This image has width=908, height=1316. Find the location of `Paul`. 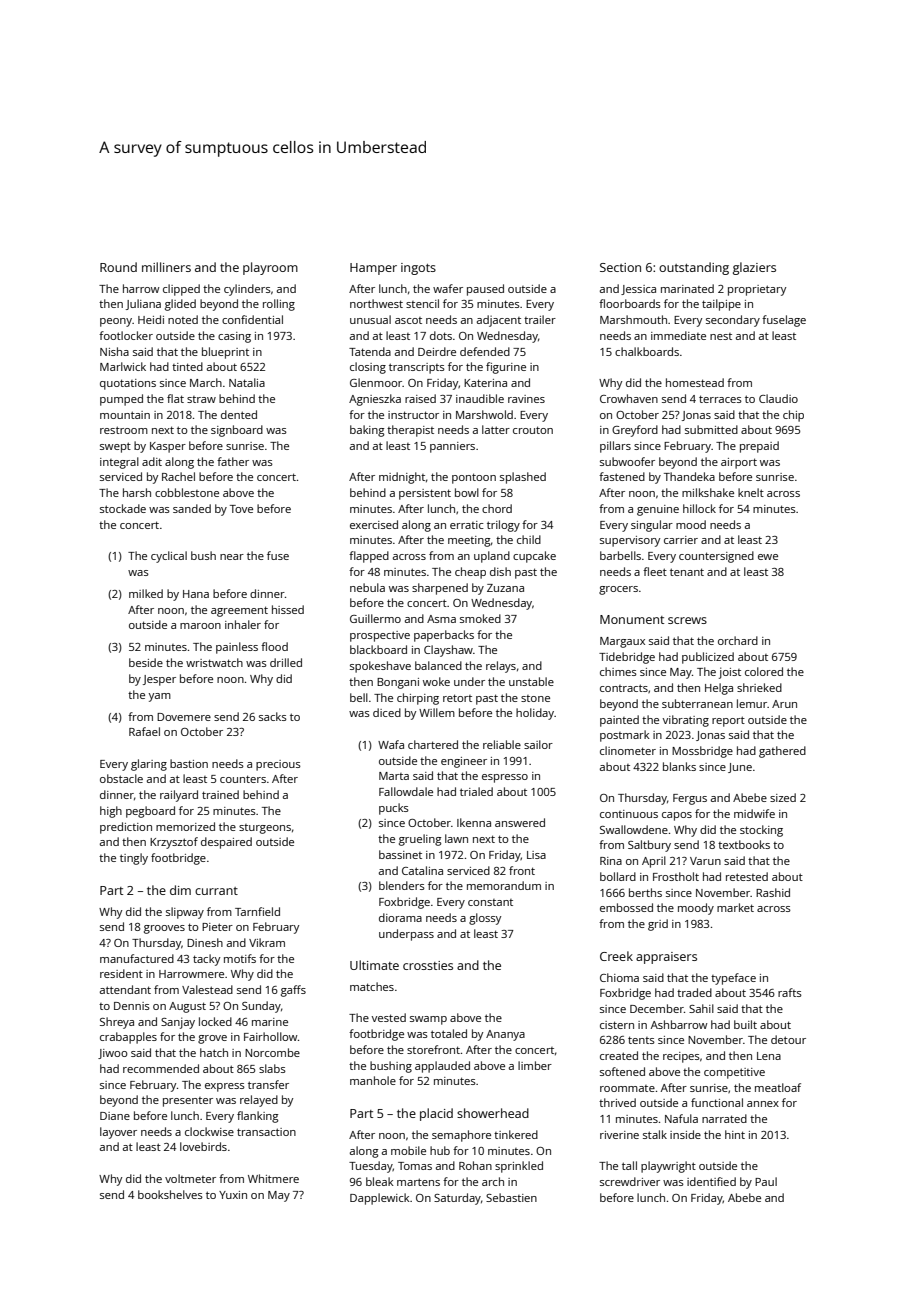

Paul is located at coordinates (766, 1181).
